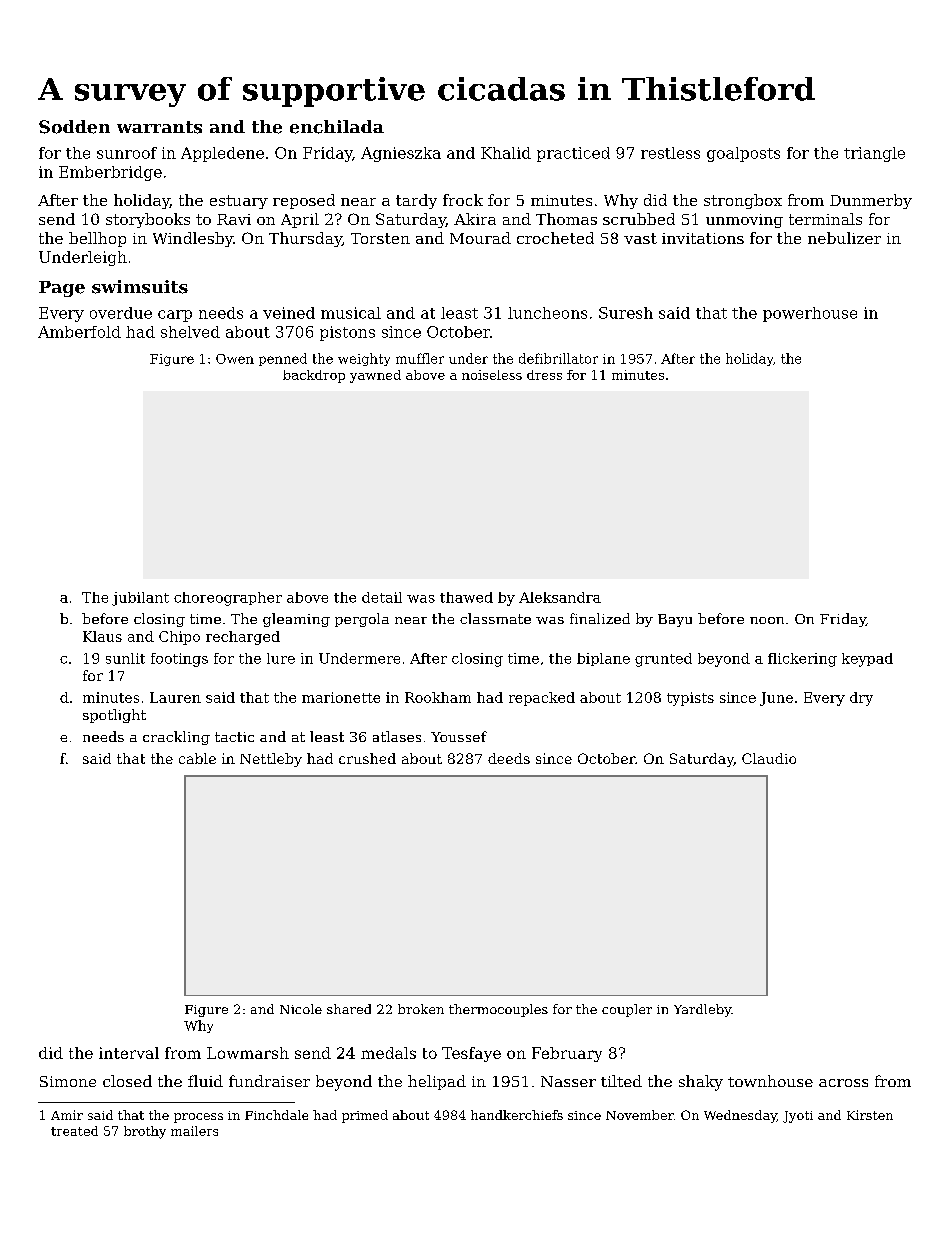 The width and height of the screenshot is (952, 1233). Describe the element at coordinates (861, 699) in the screenshot. I see `dry` at that location.
